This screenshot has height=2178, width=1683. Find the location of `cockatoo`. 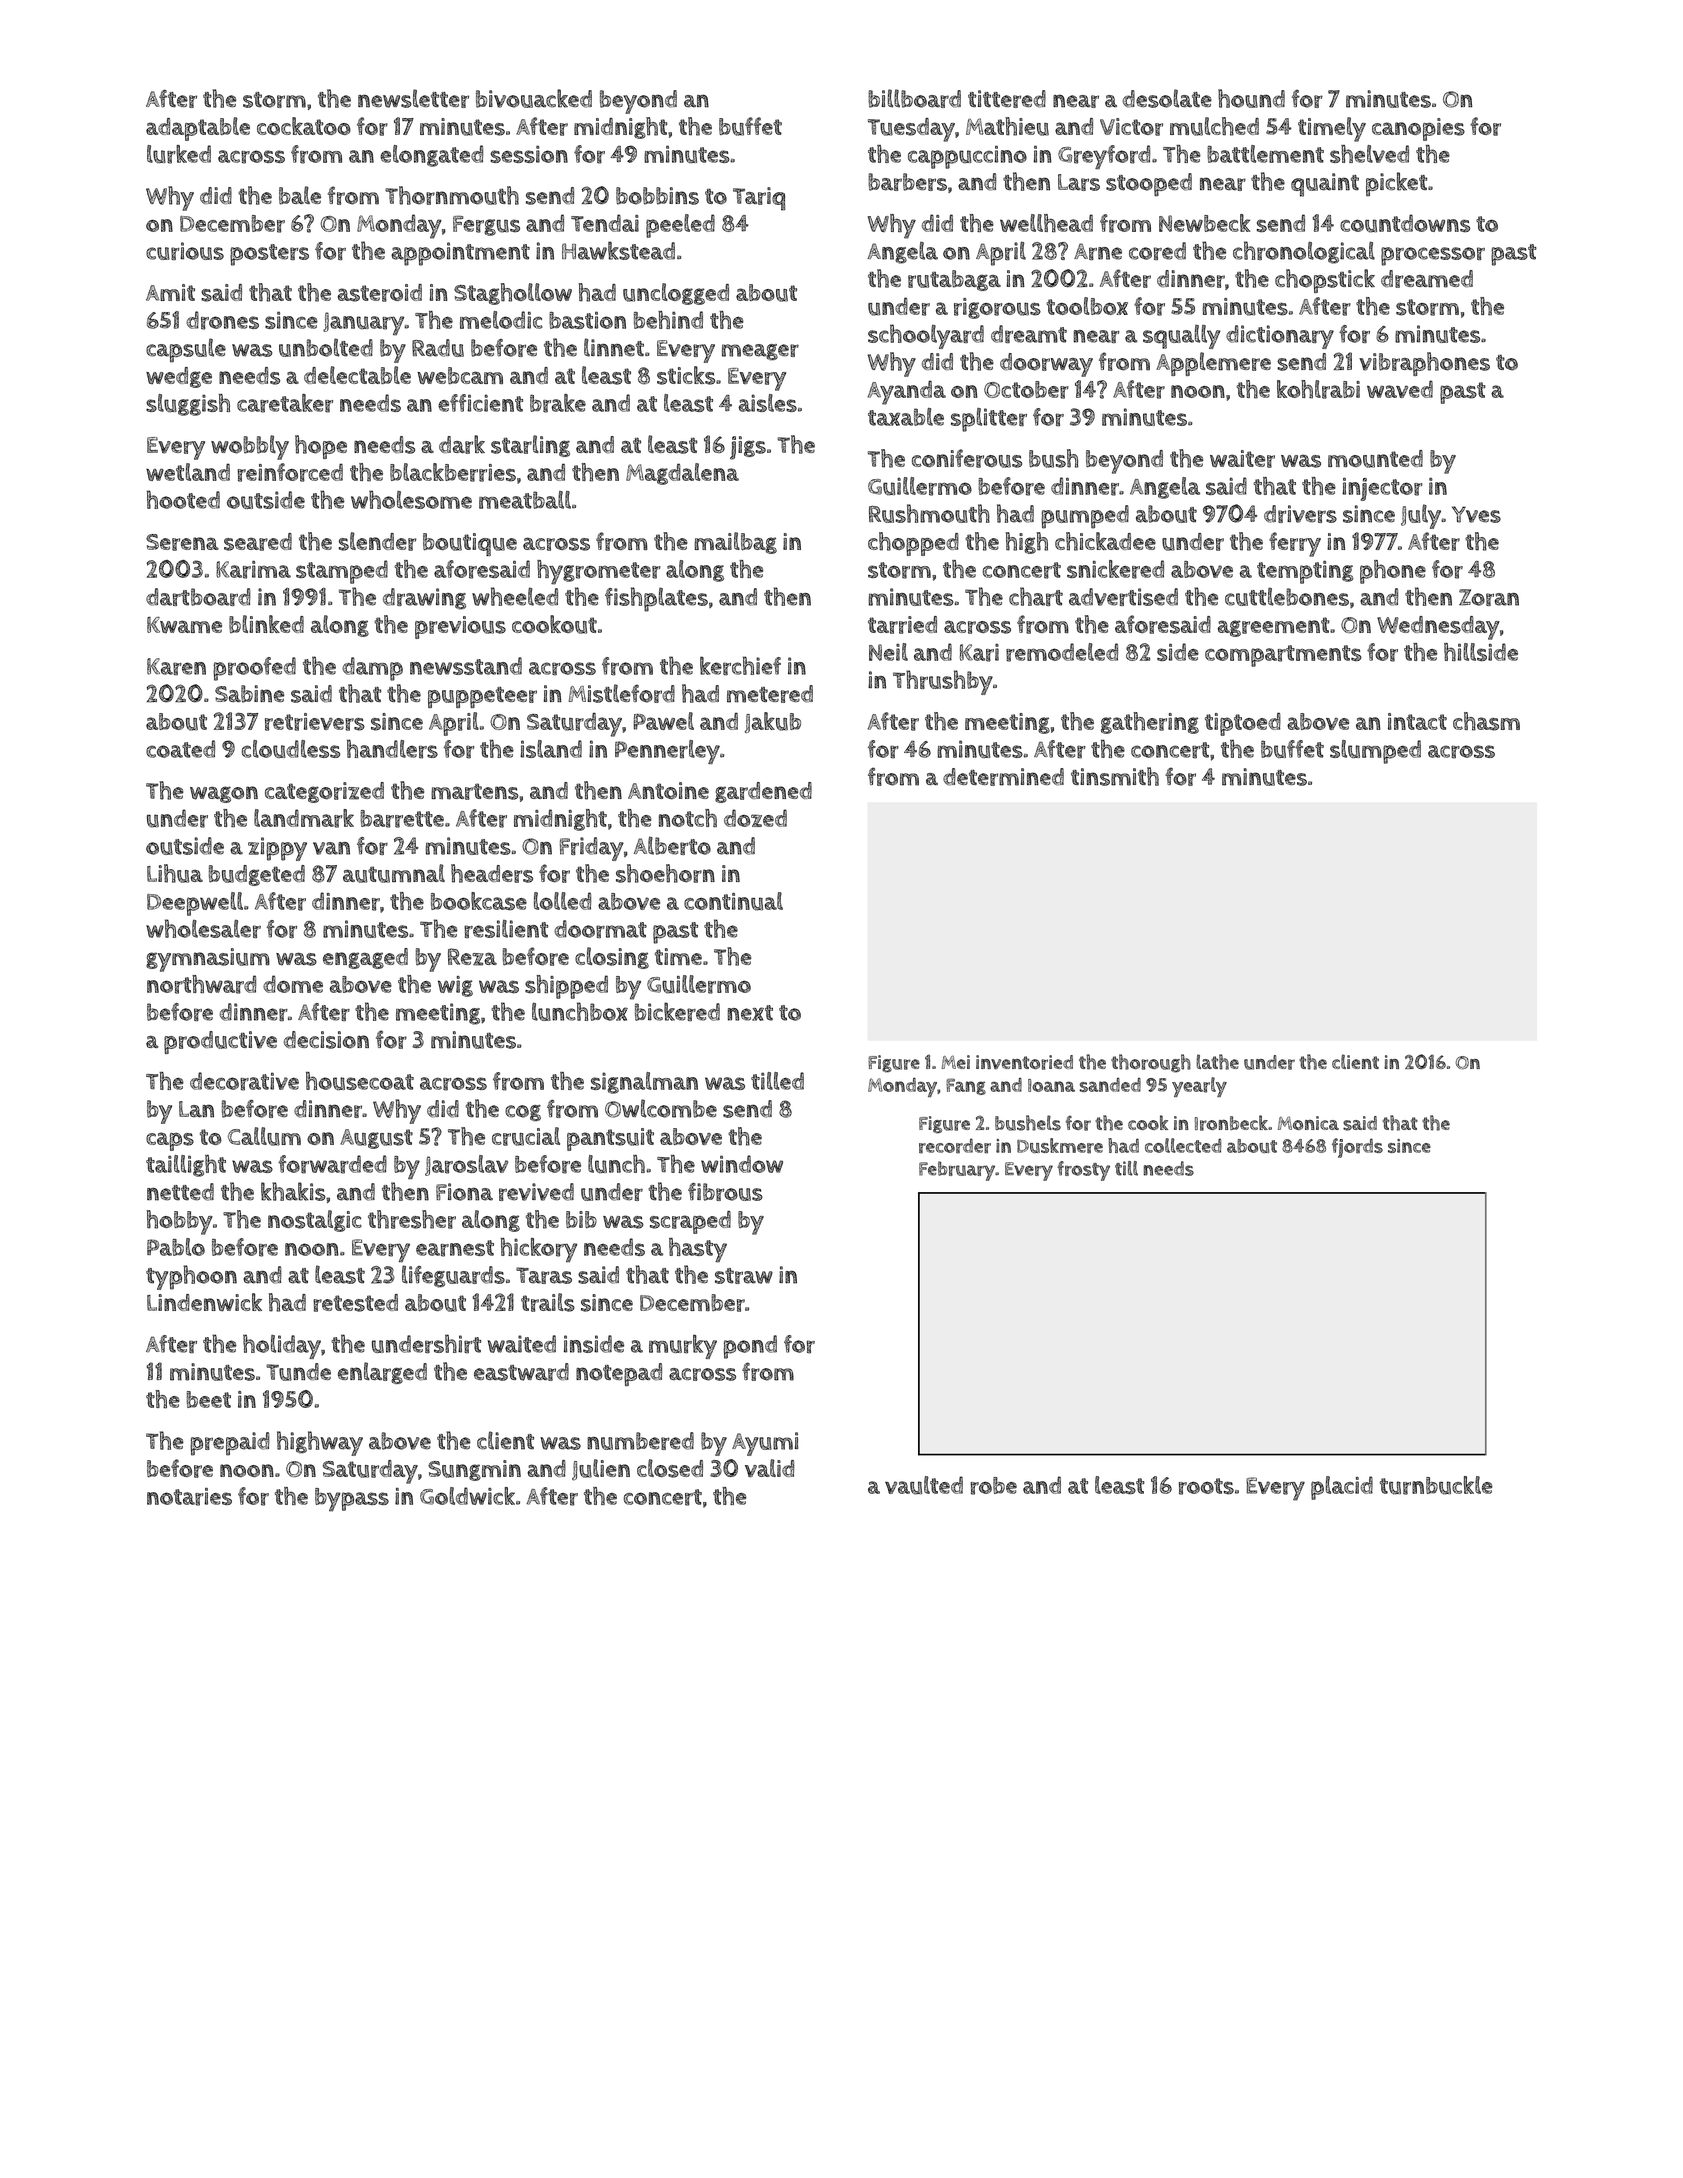

cockatoo is located at coordinates (304, 126).
